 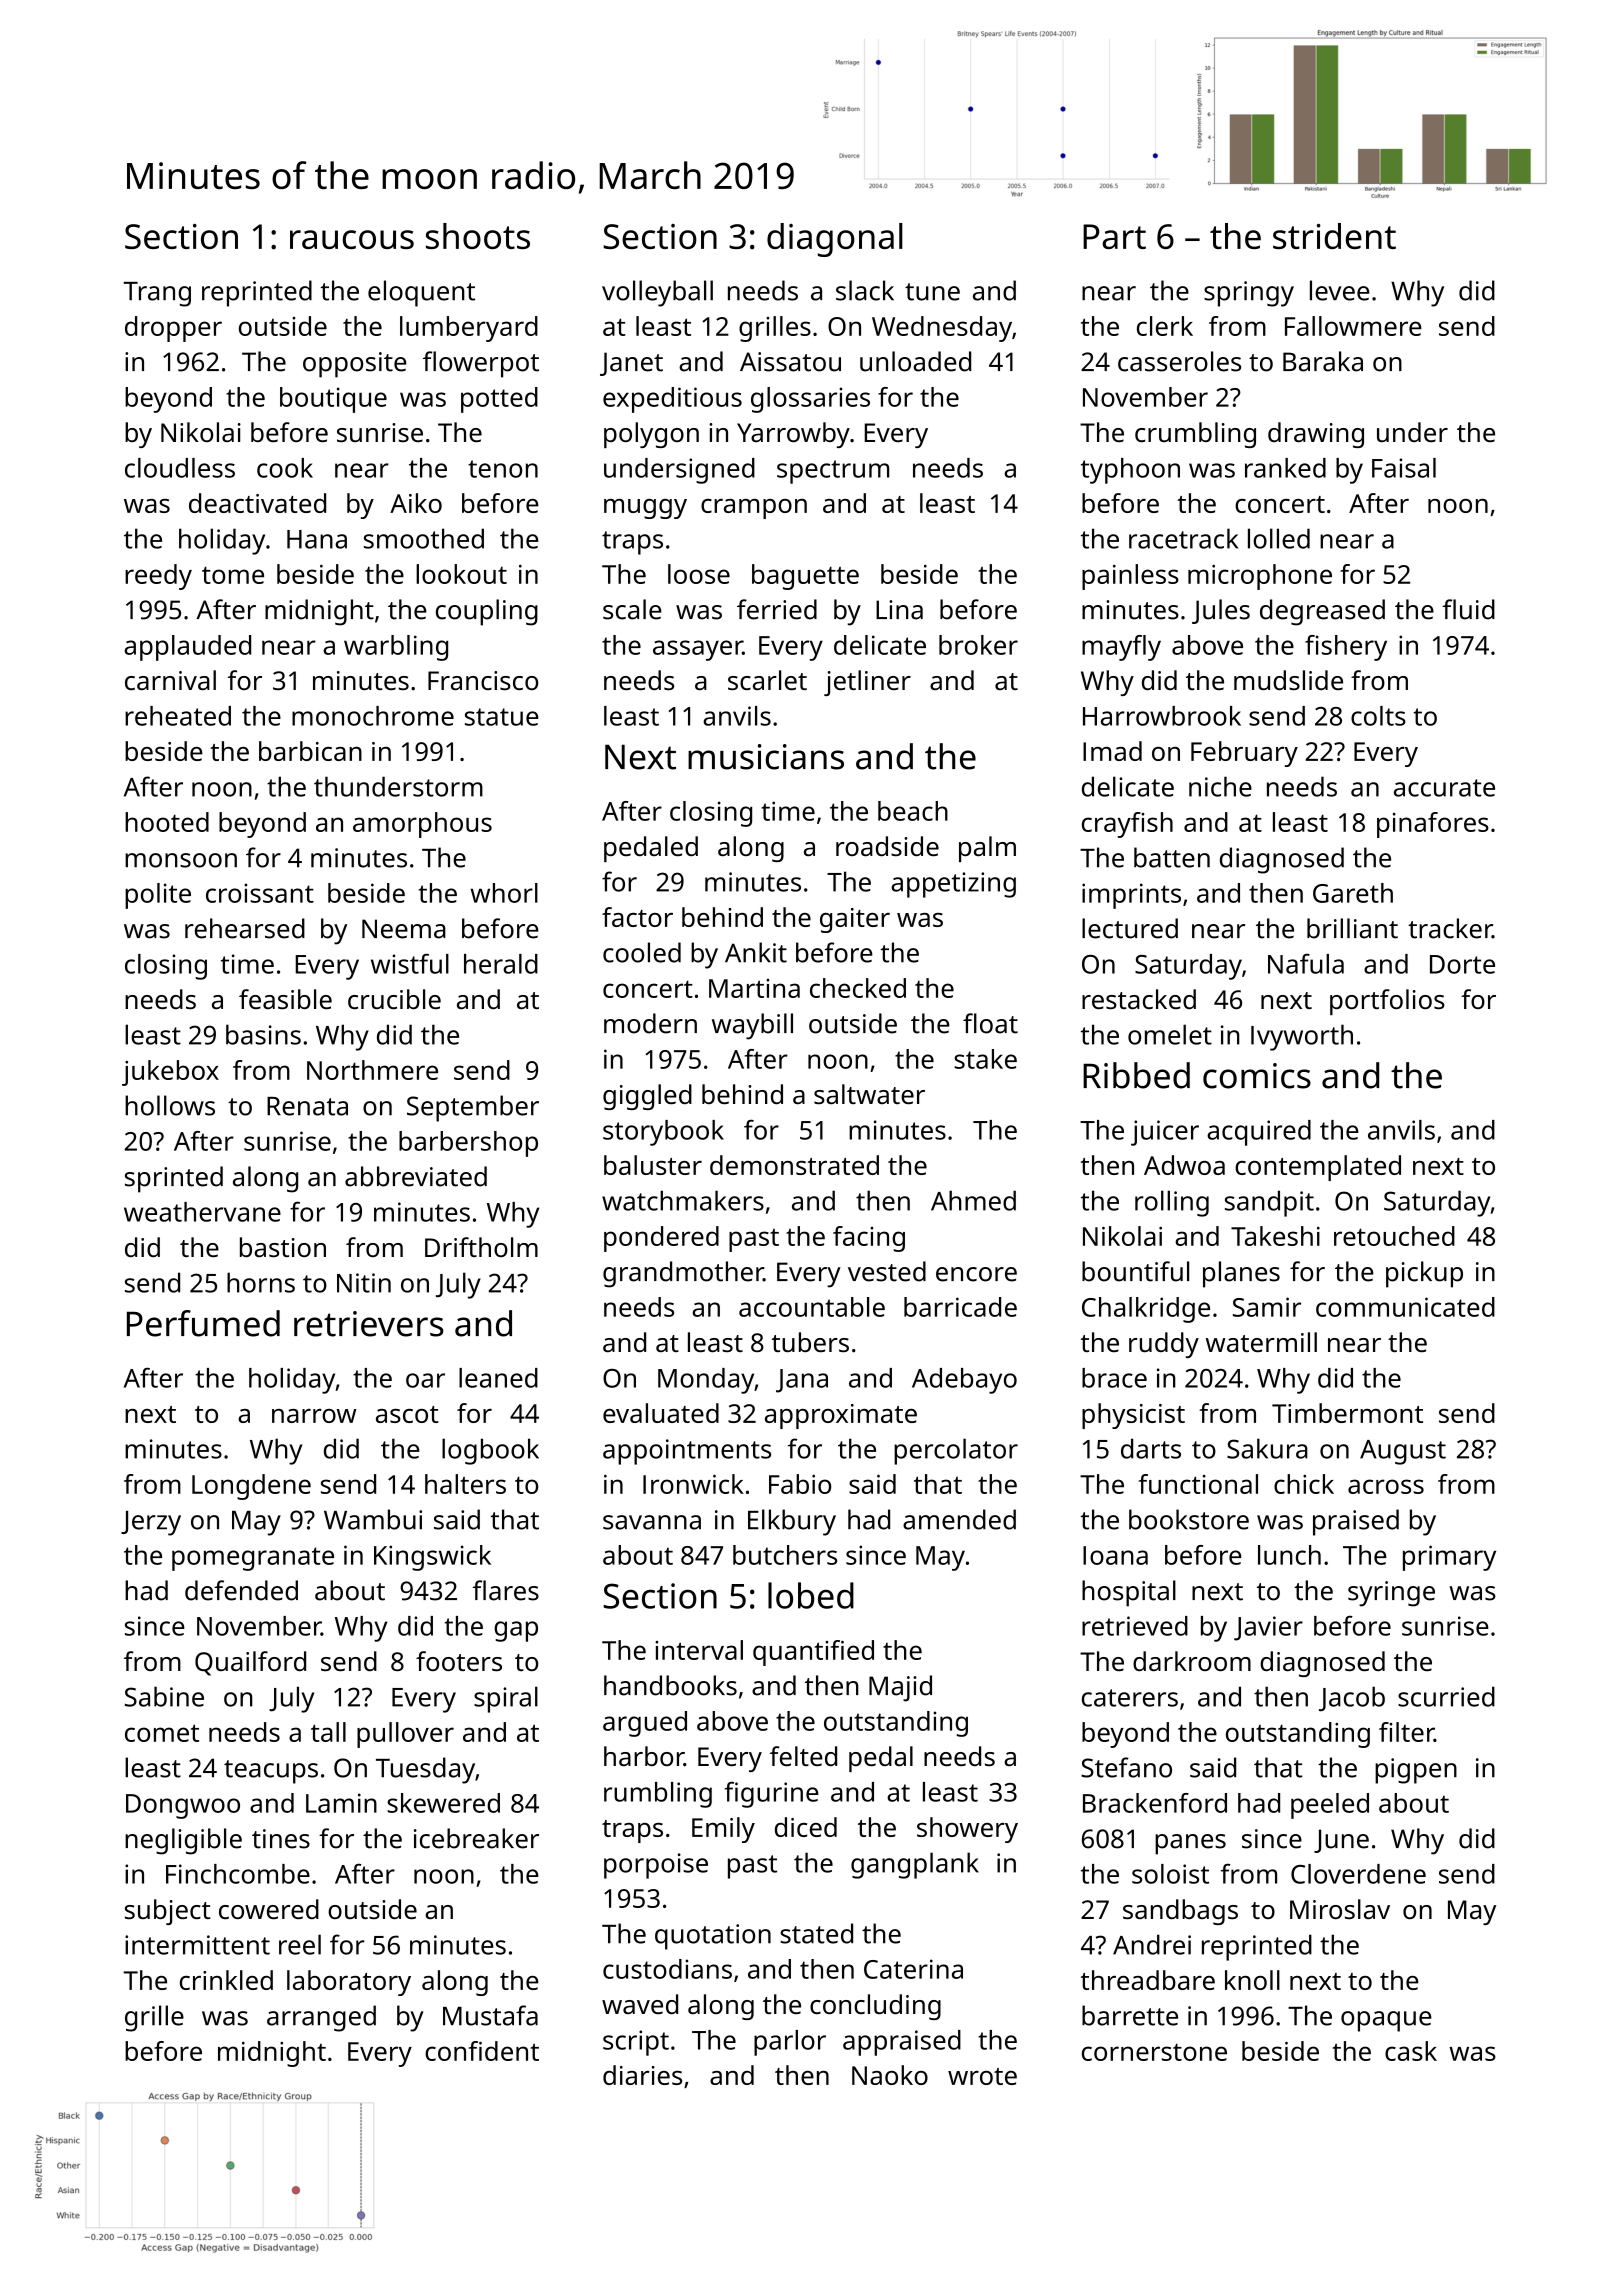 I want to click on lobed, so click(x=811, y=1595).
